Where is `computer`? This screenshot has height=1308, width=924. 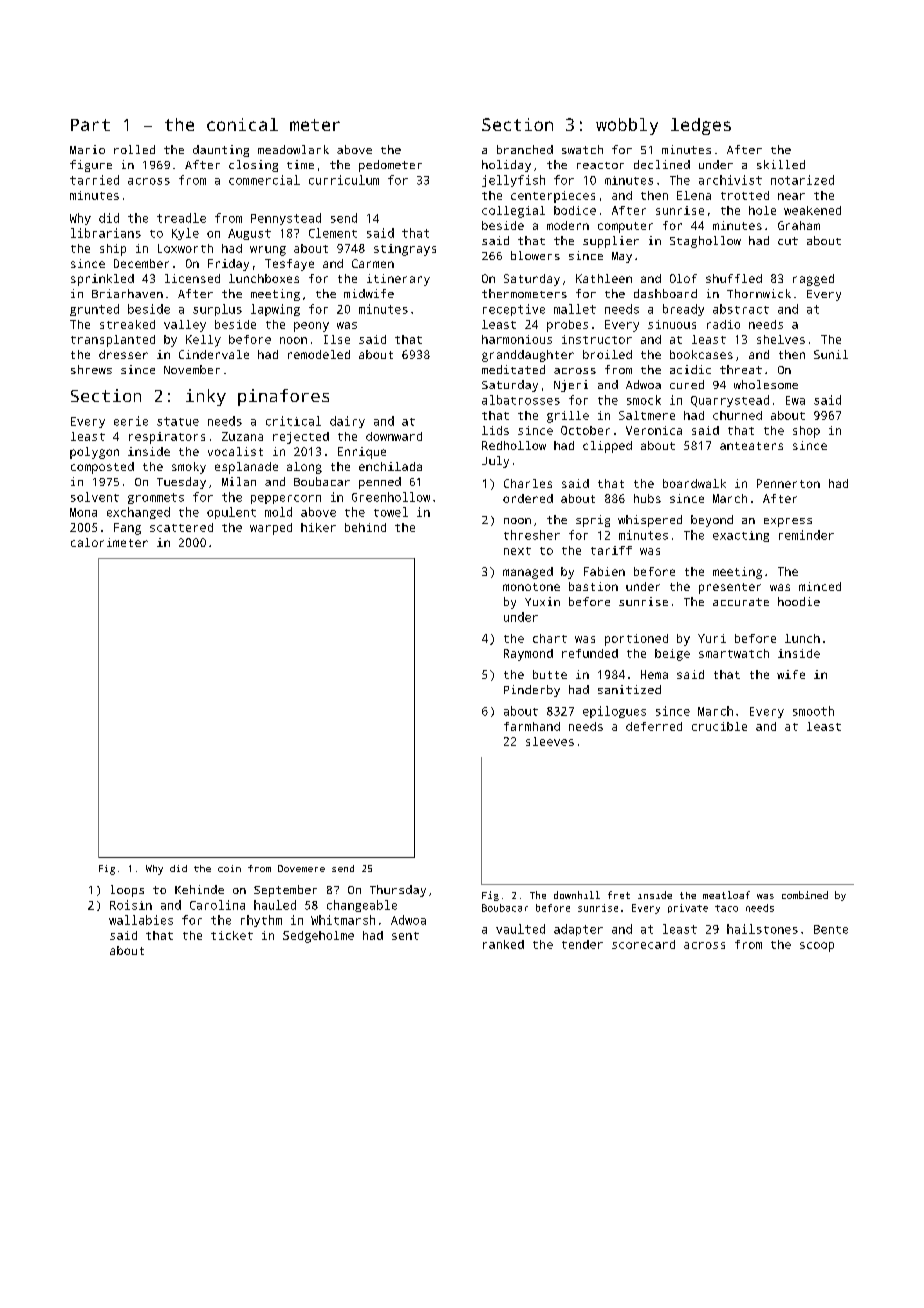 computer is located at coordinates (625, 227).
